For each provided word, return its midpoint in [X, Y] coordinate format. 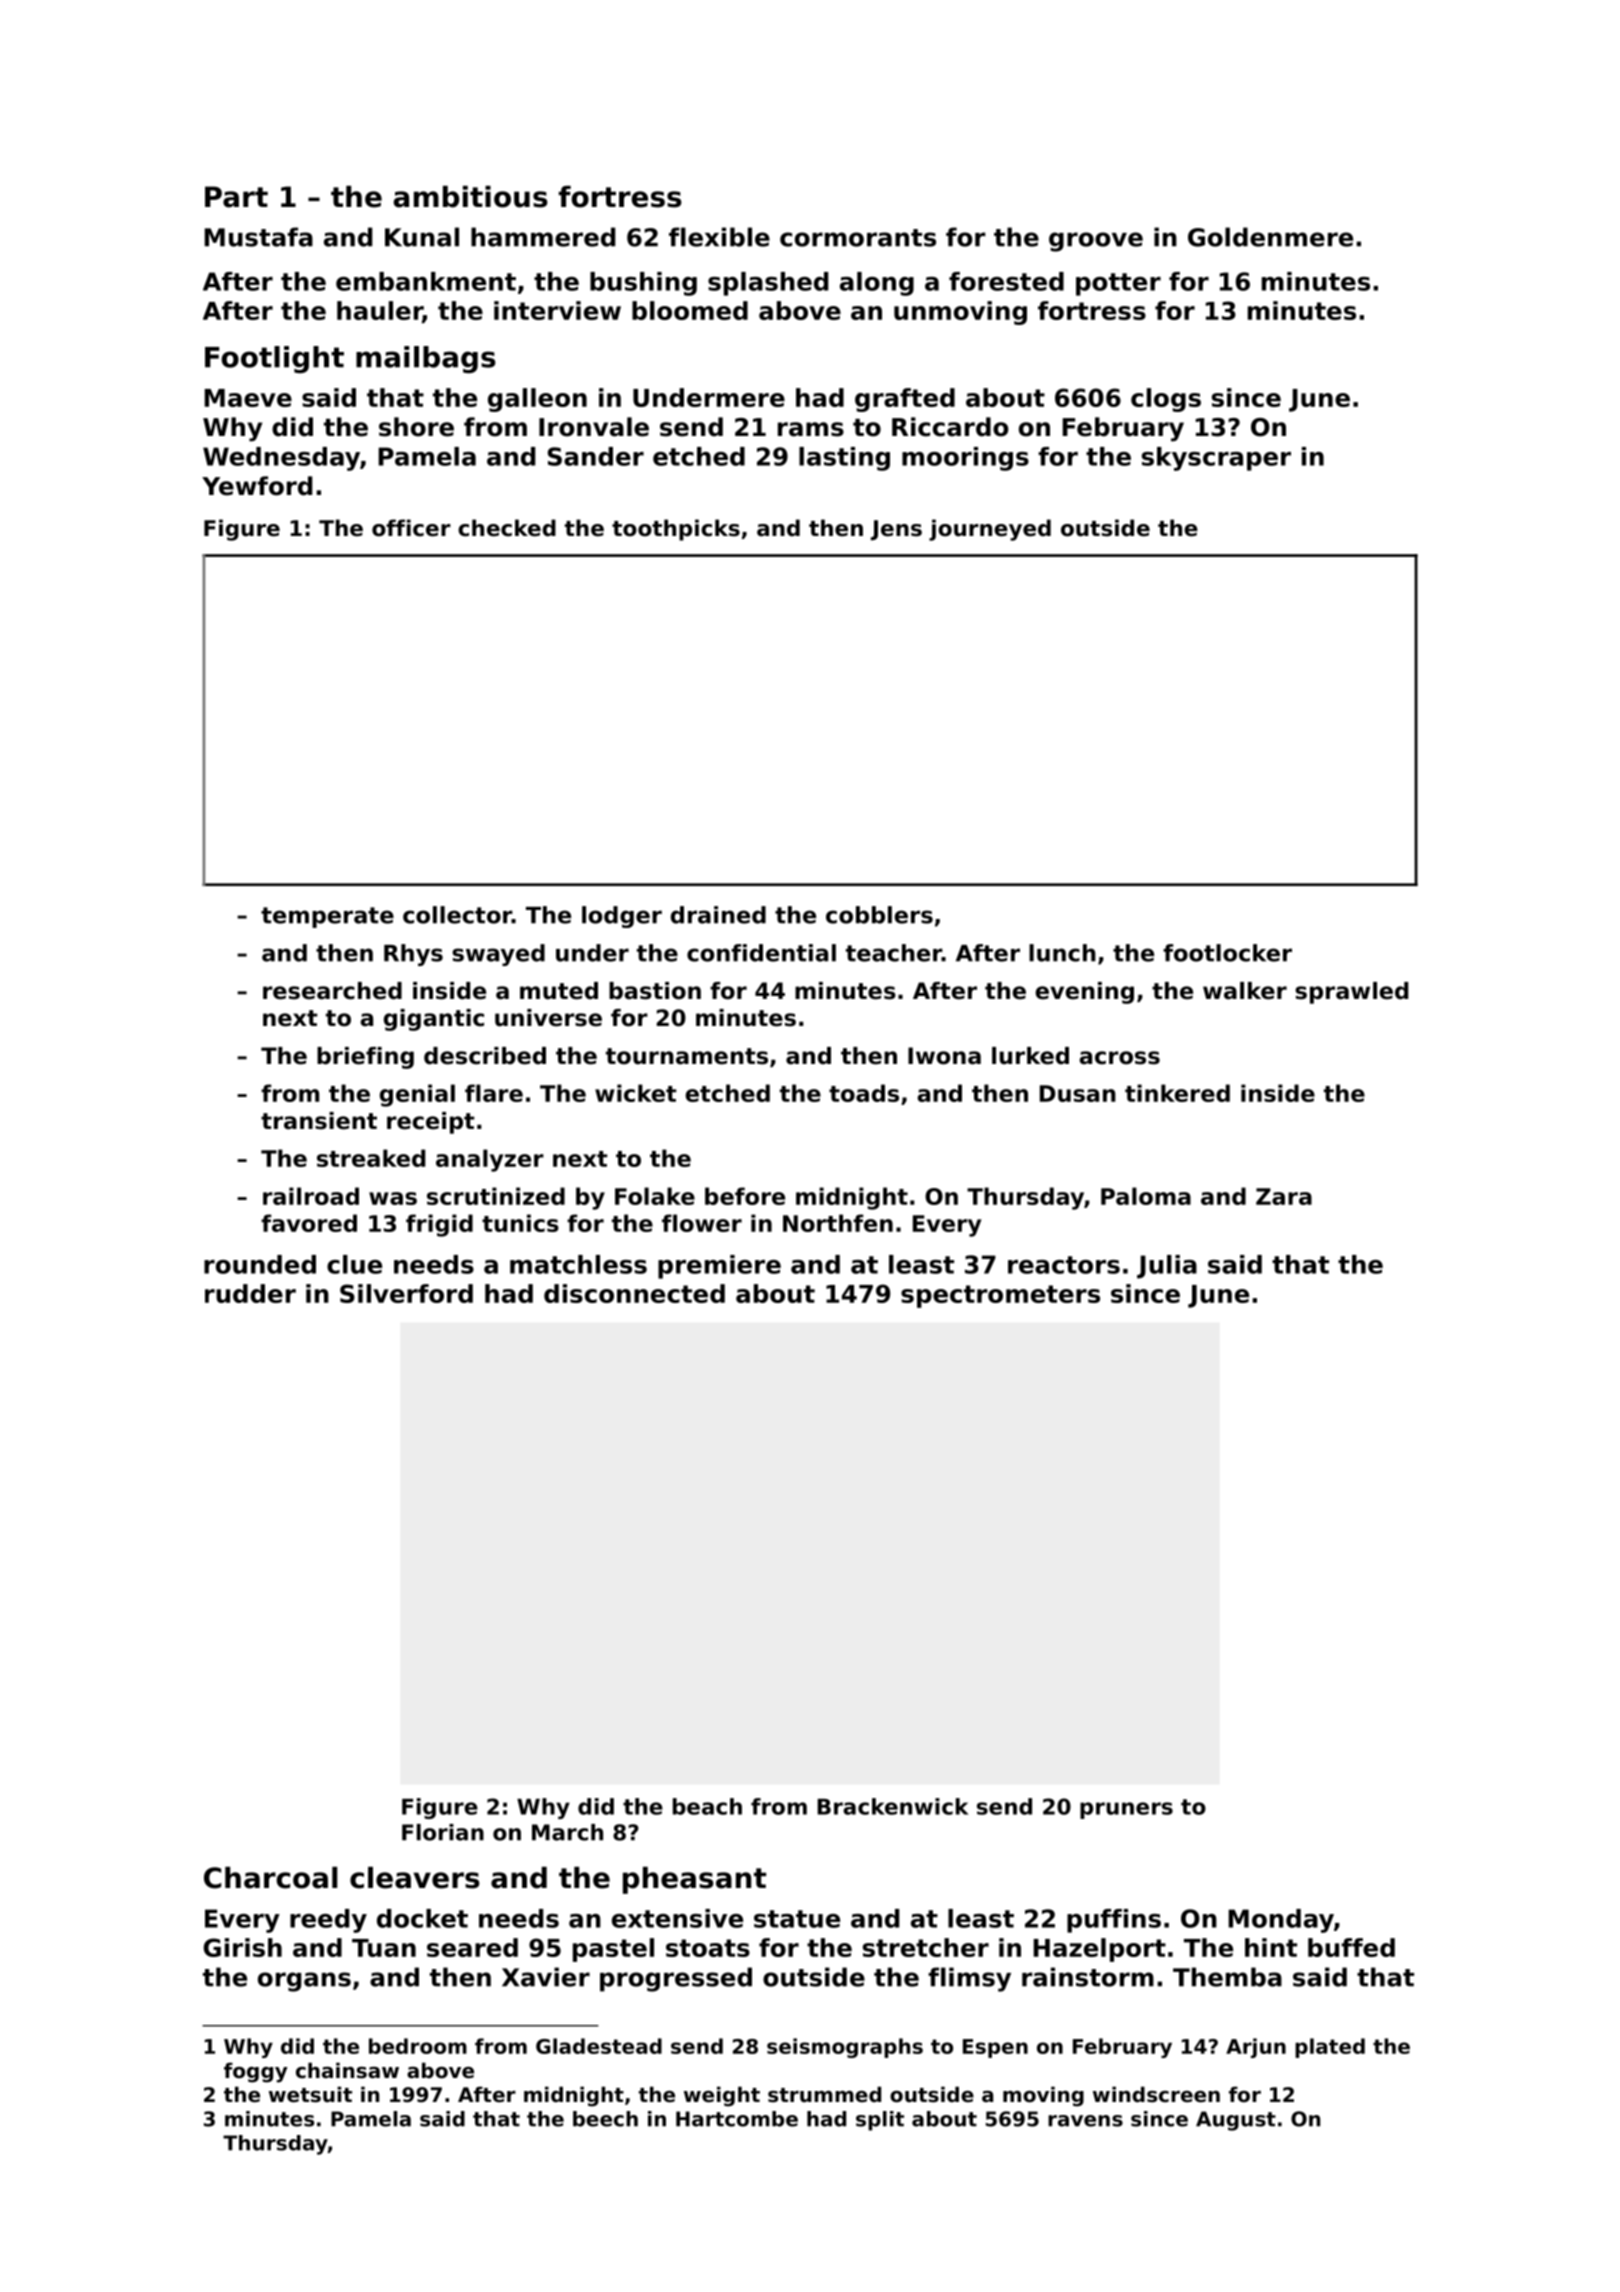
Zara [1284, 1196]
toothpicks [676, 530]
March [567, 1832]
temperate [327, 917]
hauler [380, 312]
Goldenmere [1270, 237]
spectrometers [1000, 1296]
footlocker [1227, 953]
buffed [1351, 1947]
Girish [242, 1947]
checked [507, 528]
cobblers [879, 915]
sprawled [1351, 993]
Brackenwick [892, 1806]
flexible [719, 237]
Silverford [406, 1293]
